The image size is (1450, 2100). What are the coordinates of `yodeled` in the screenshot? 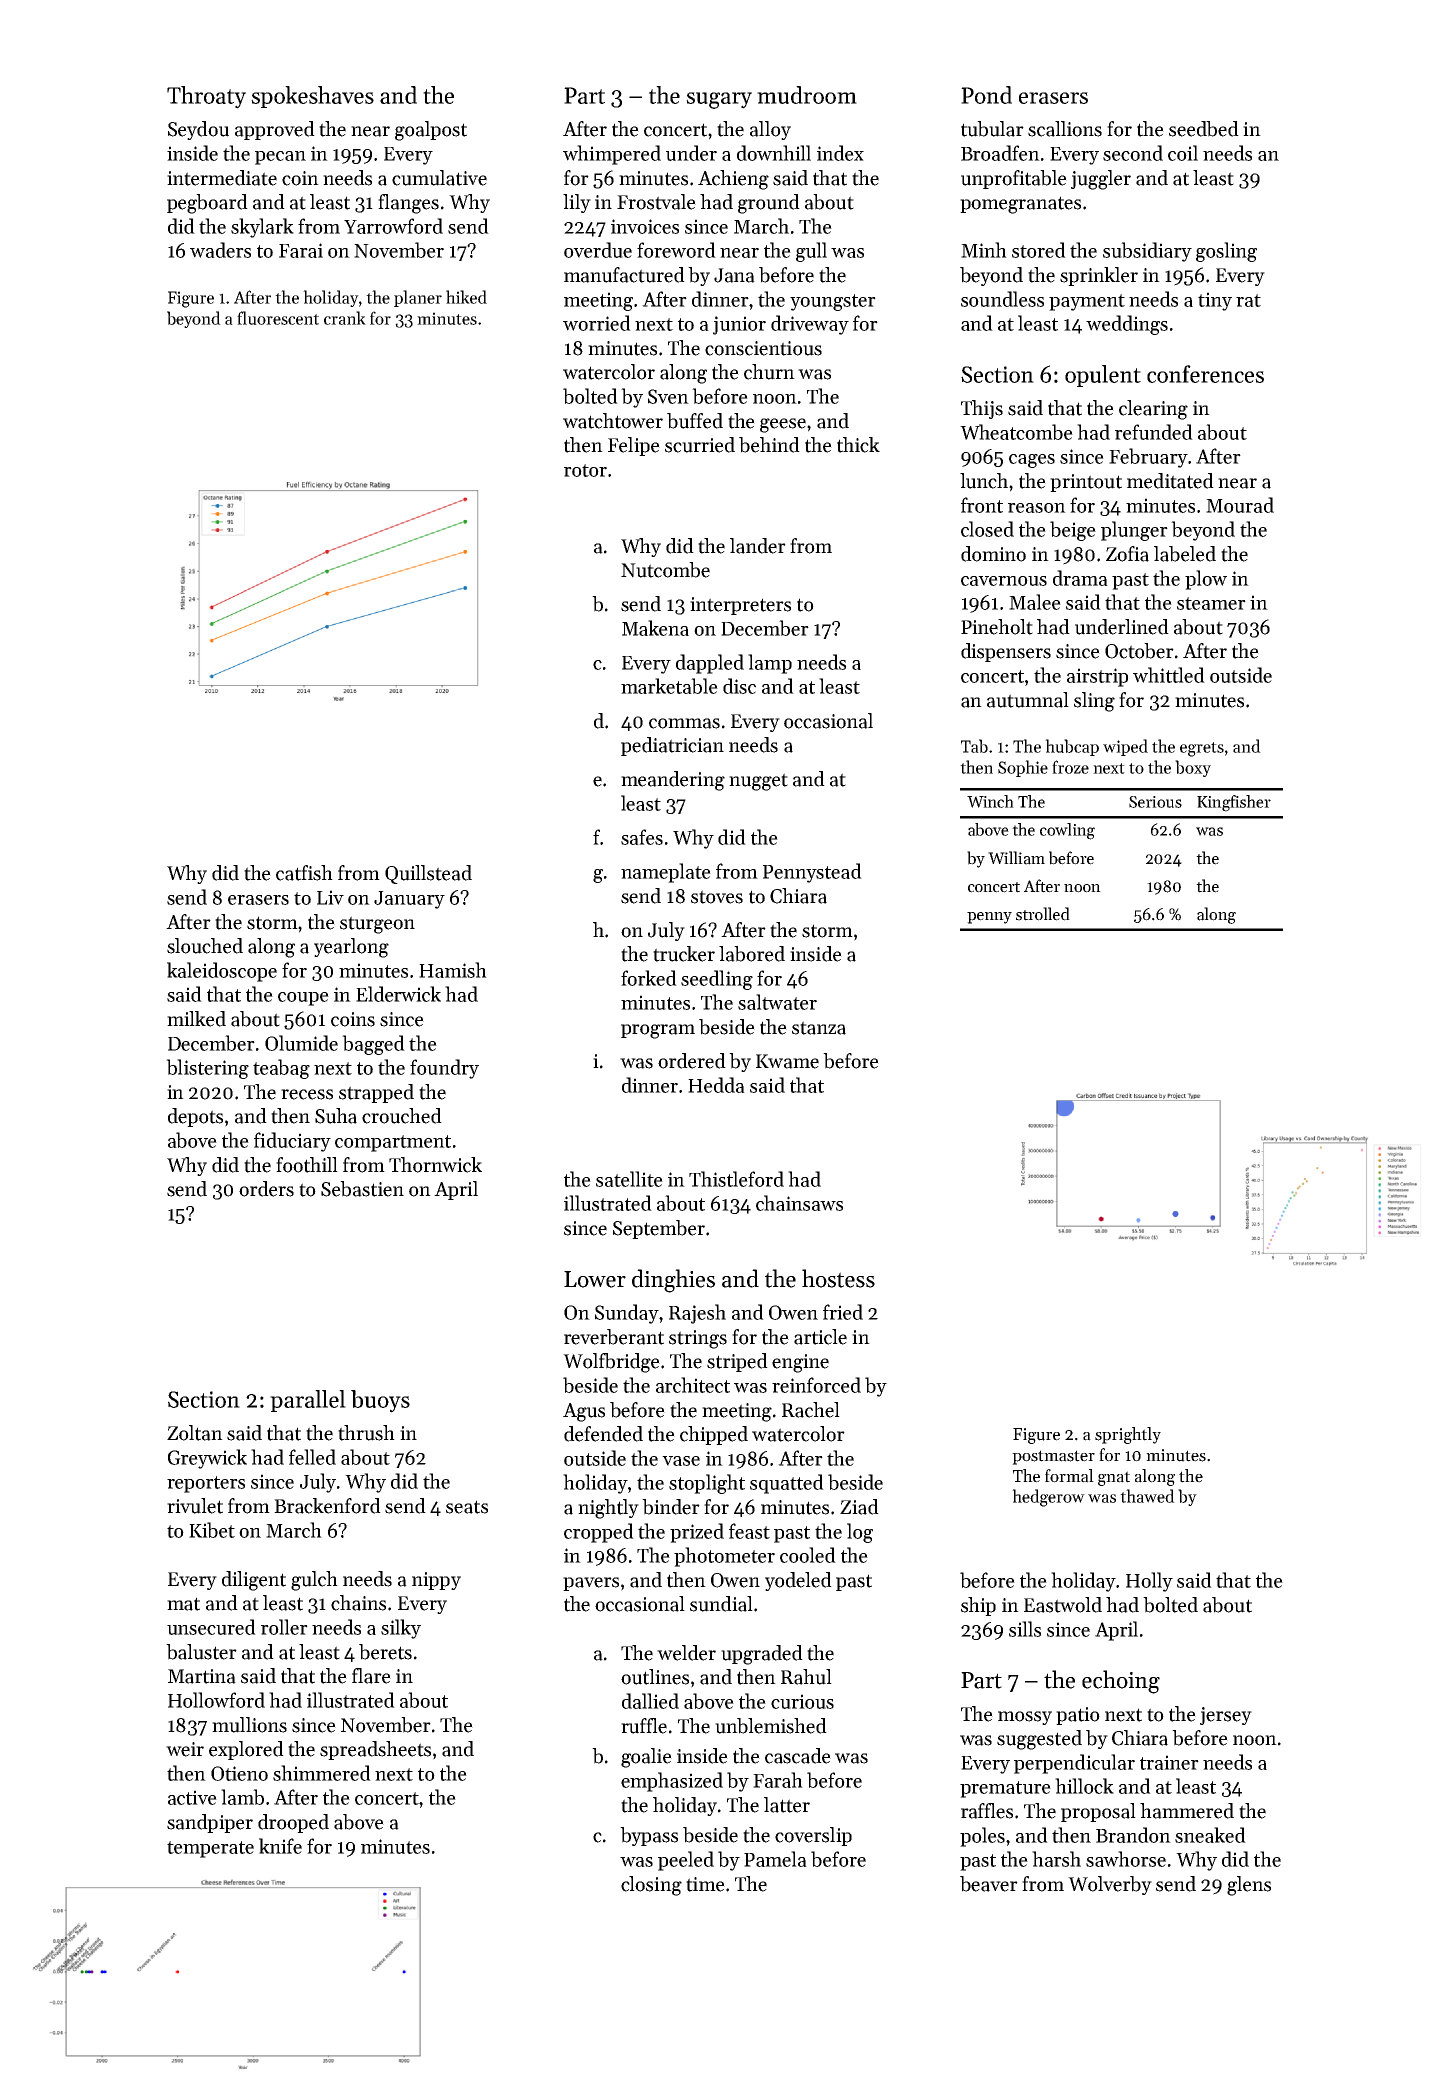 It's located at (798, 1581).
